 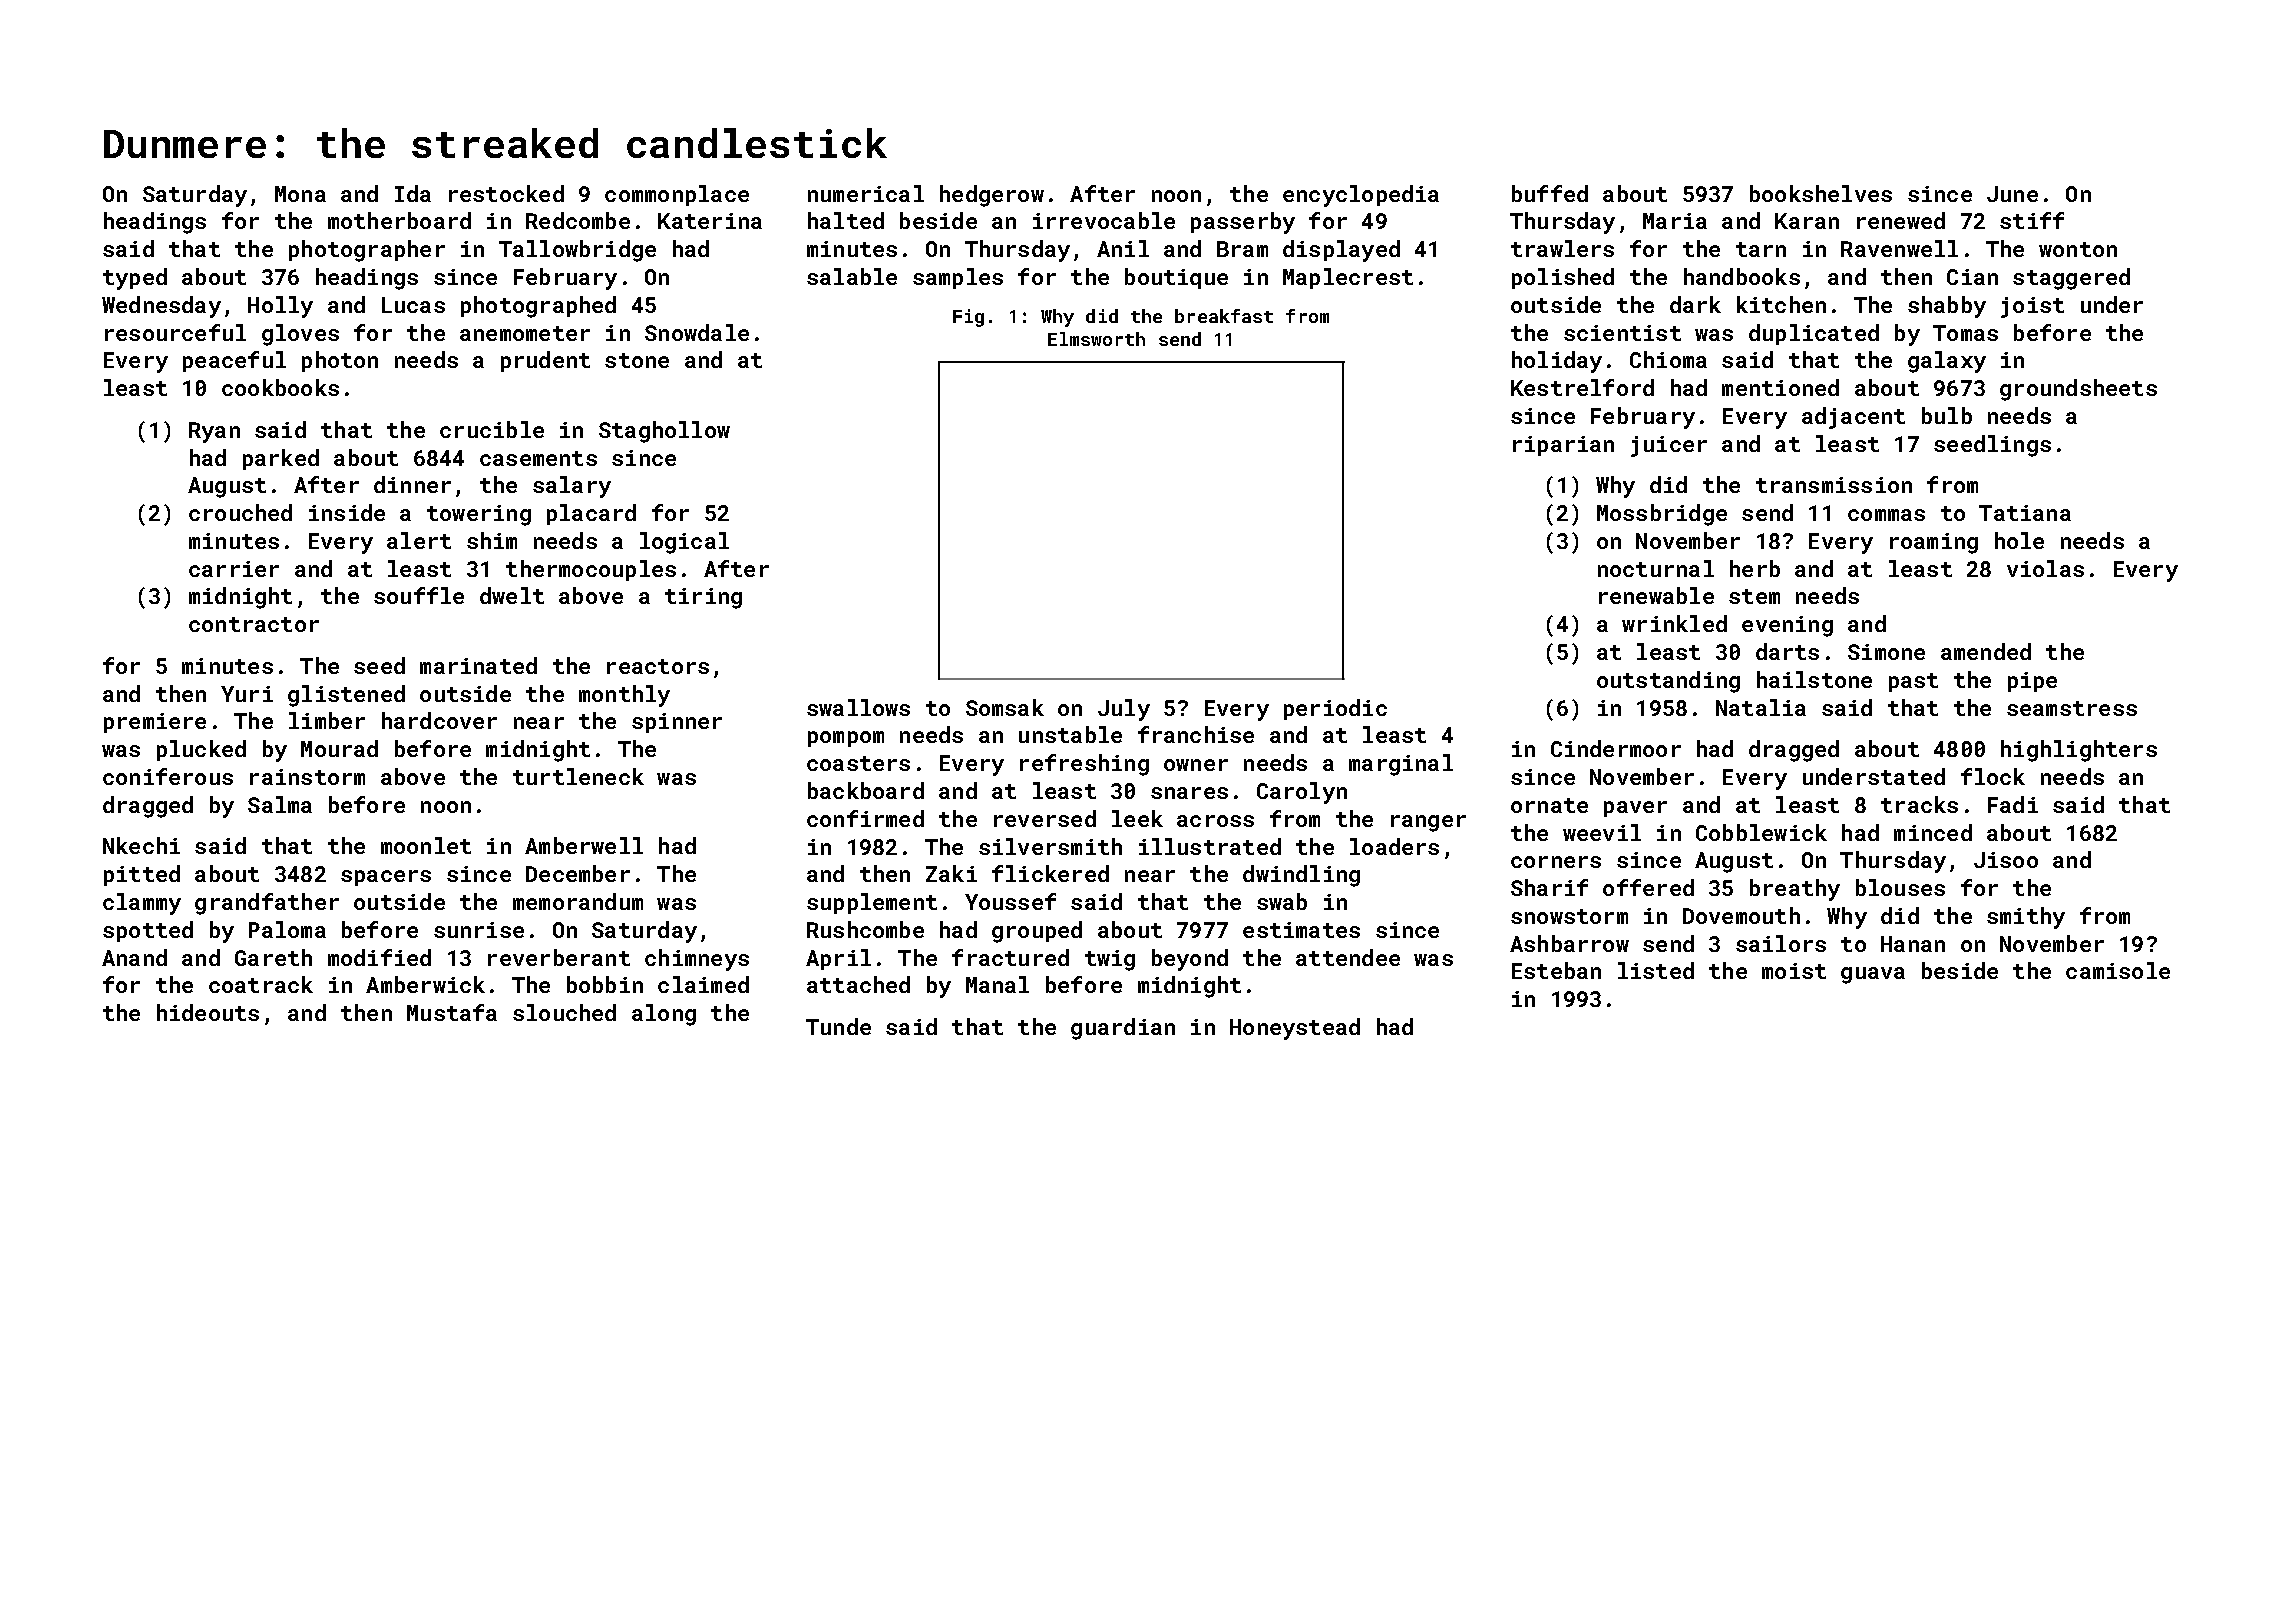 I want to click on June, so click(x=2012, y=194).
